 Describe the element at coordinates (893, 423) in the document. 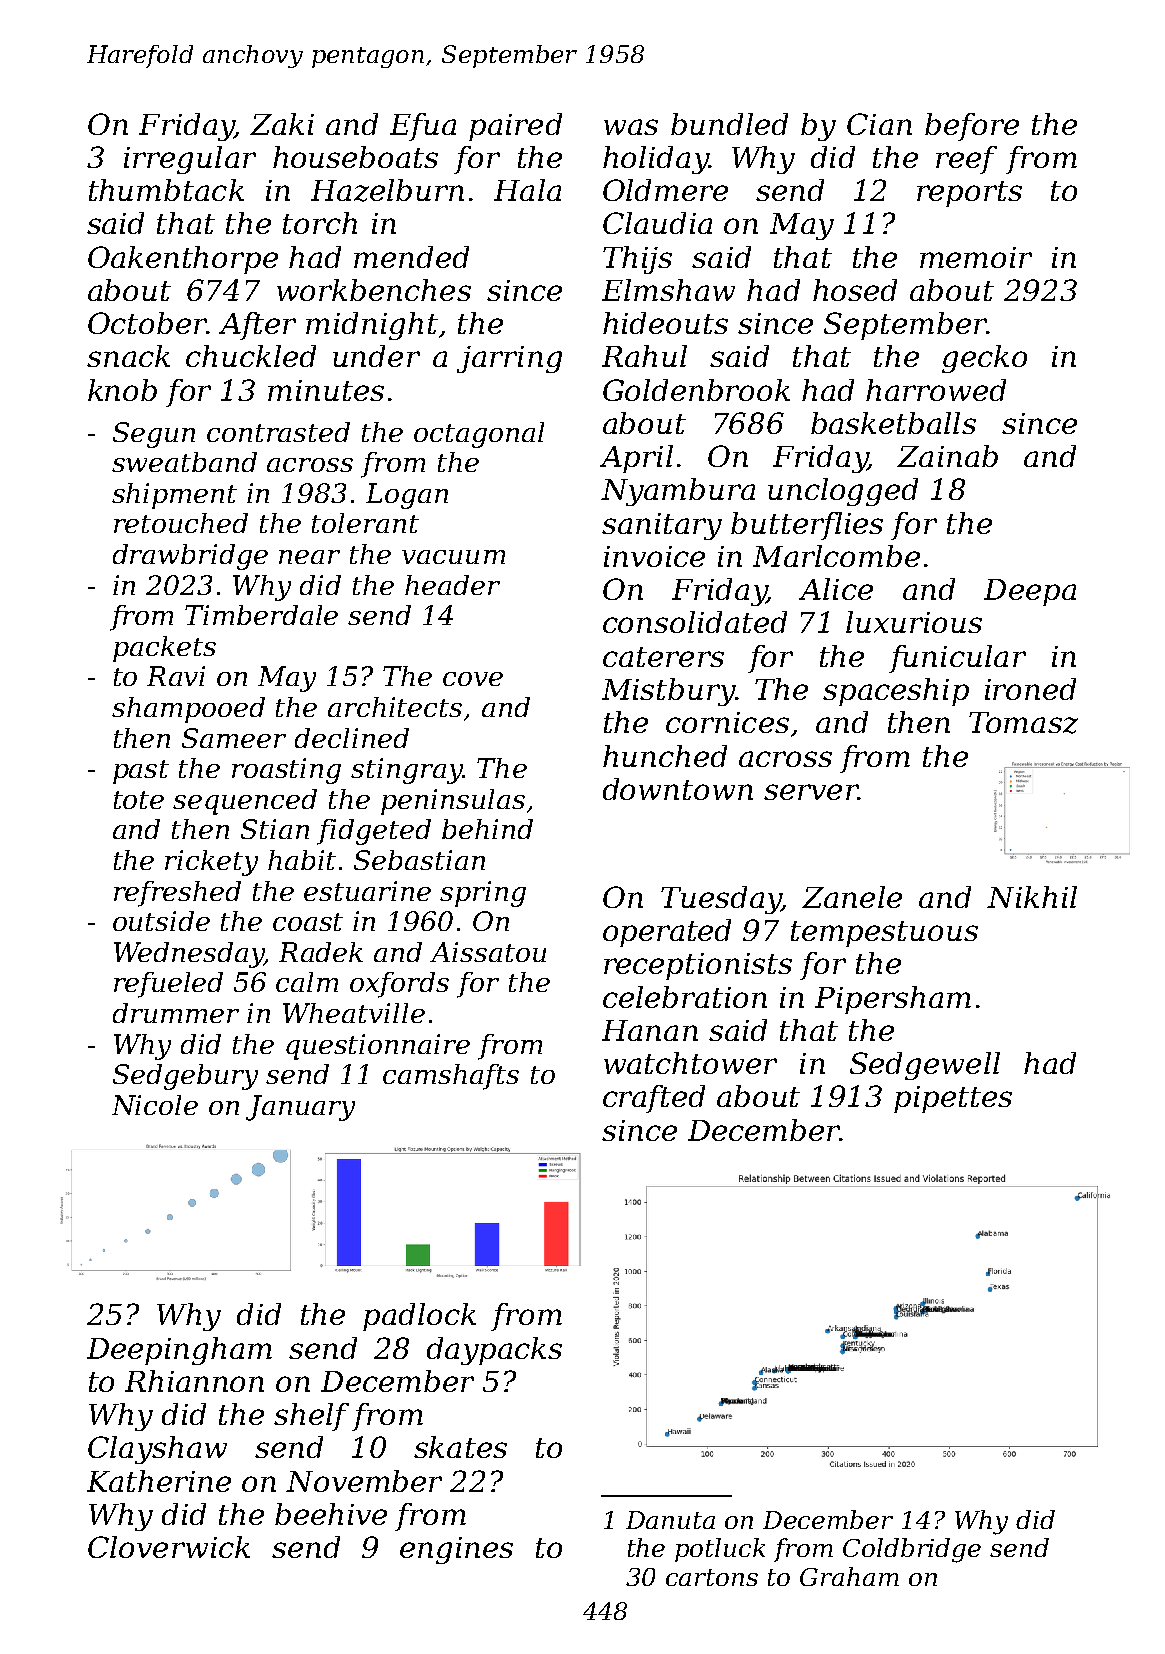

I see `basketballs` at that location.
